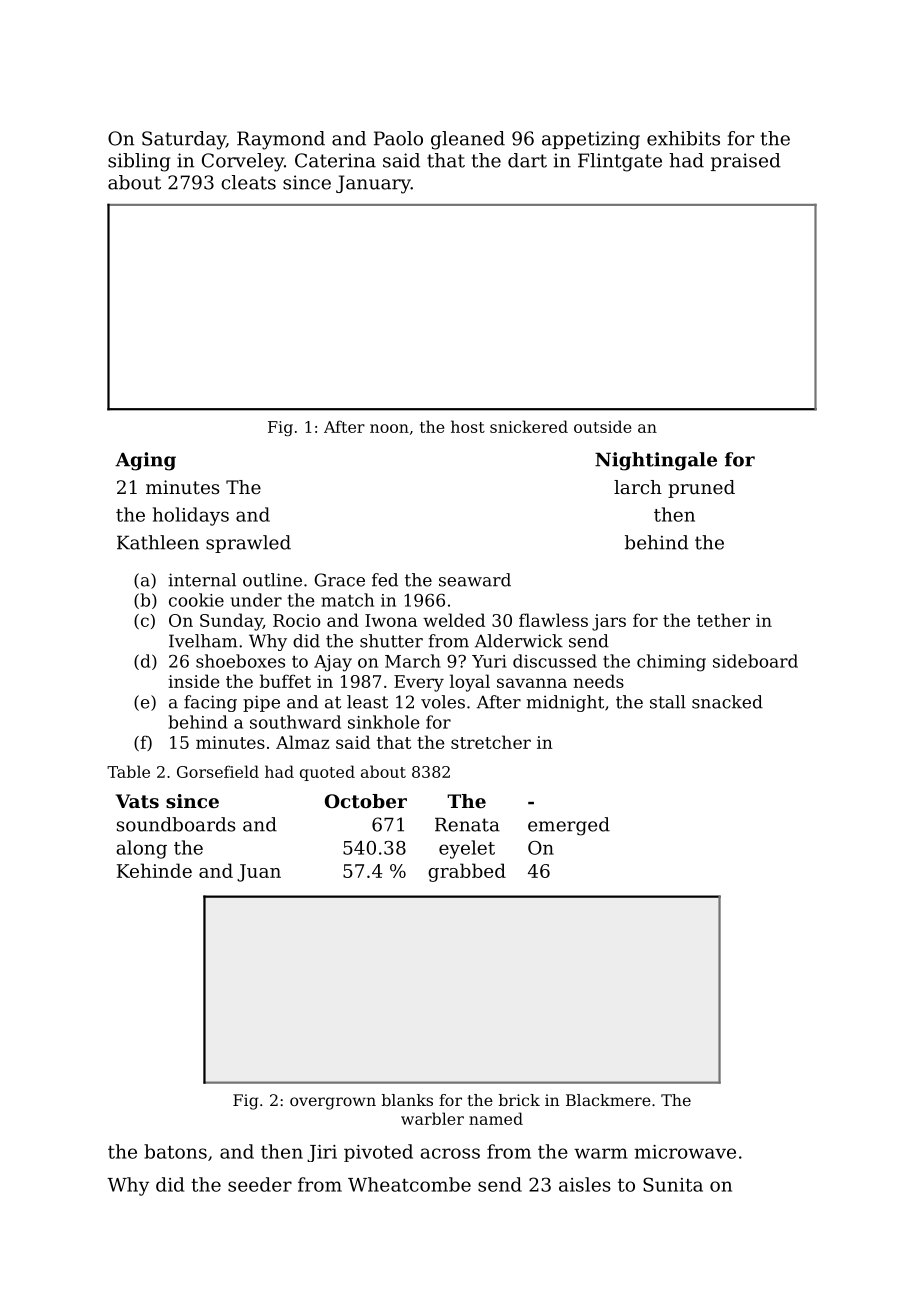 Image resolution: width=924 pixels, height=1311 pixels. What do you see at coordinates (591, 140) in the document?
I see `appetizing` at bounding box center [591, 140].
